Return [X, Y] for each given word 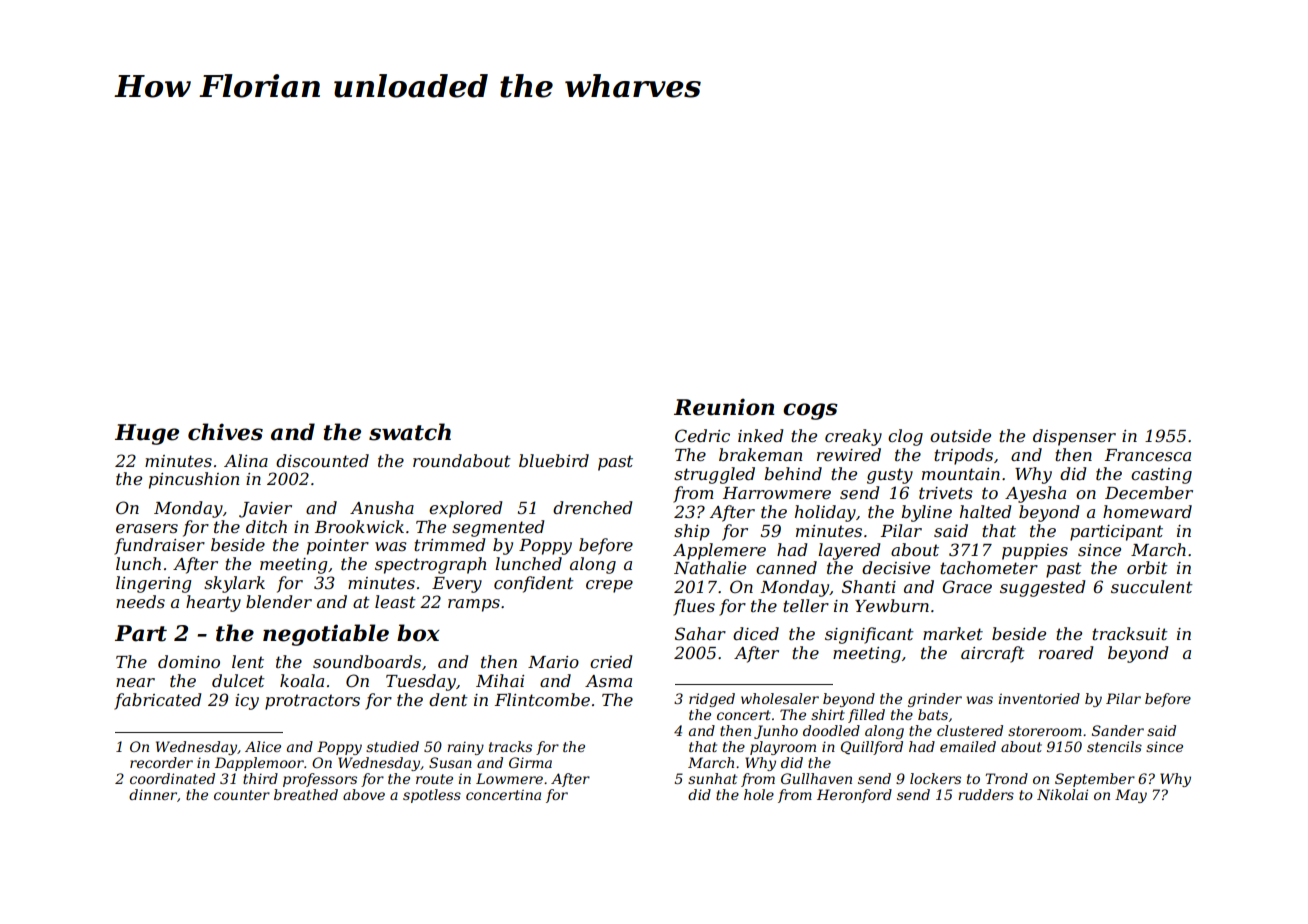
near [135, 682]
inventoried [1039, 698]
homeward [1147, 511]
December [1149, 492]
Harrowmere [777, 493]
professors [320, 780]
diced [756, 633]
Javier [265, 510]
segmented [498, 528]
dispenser [1074, 437]
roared [1066, 652]
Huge [147, 434]
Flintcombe [542, 699]
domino [189, 661]
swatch [410, 432]
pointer [338, 547]
